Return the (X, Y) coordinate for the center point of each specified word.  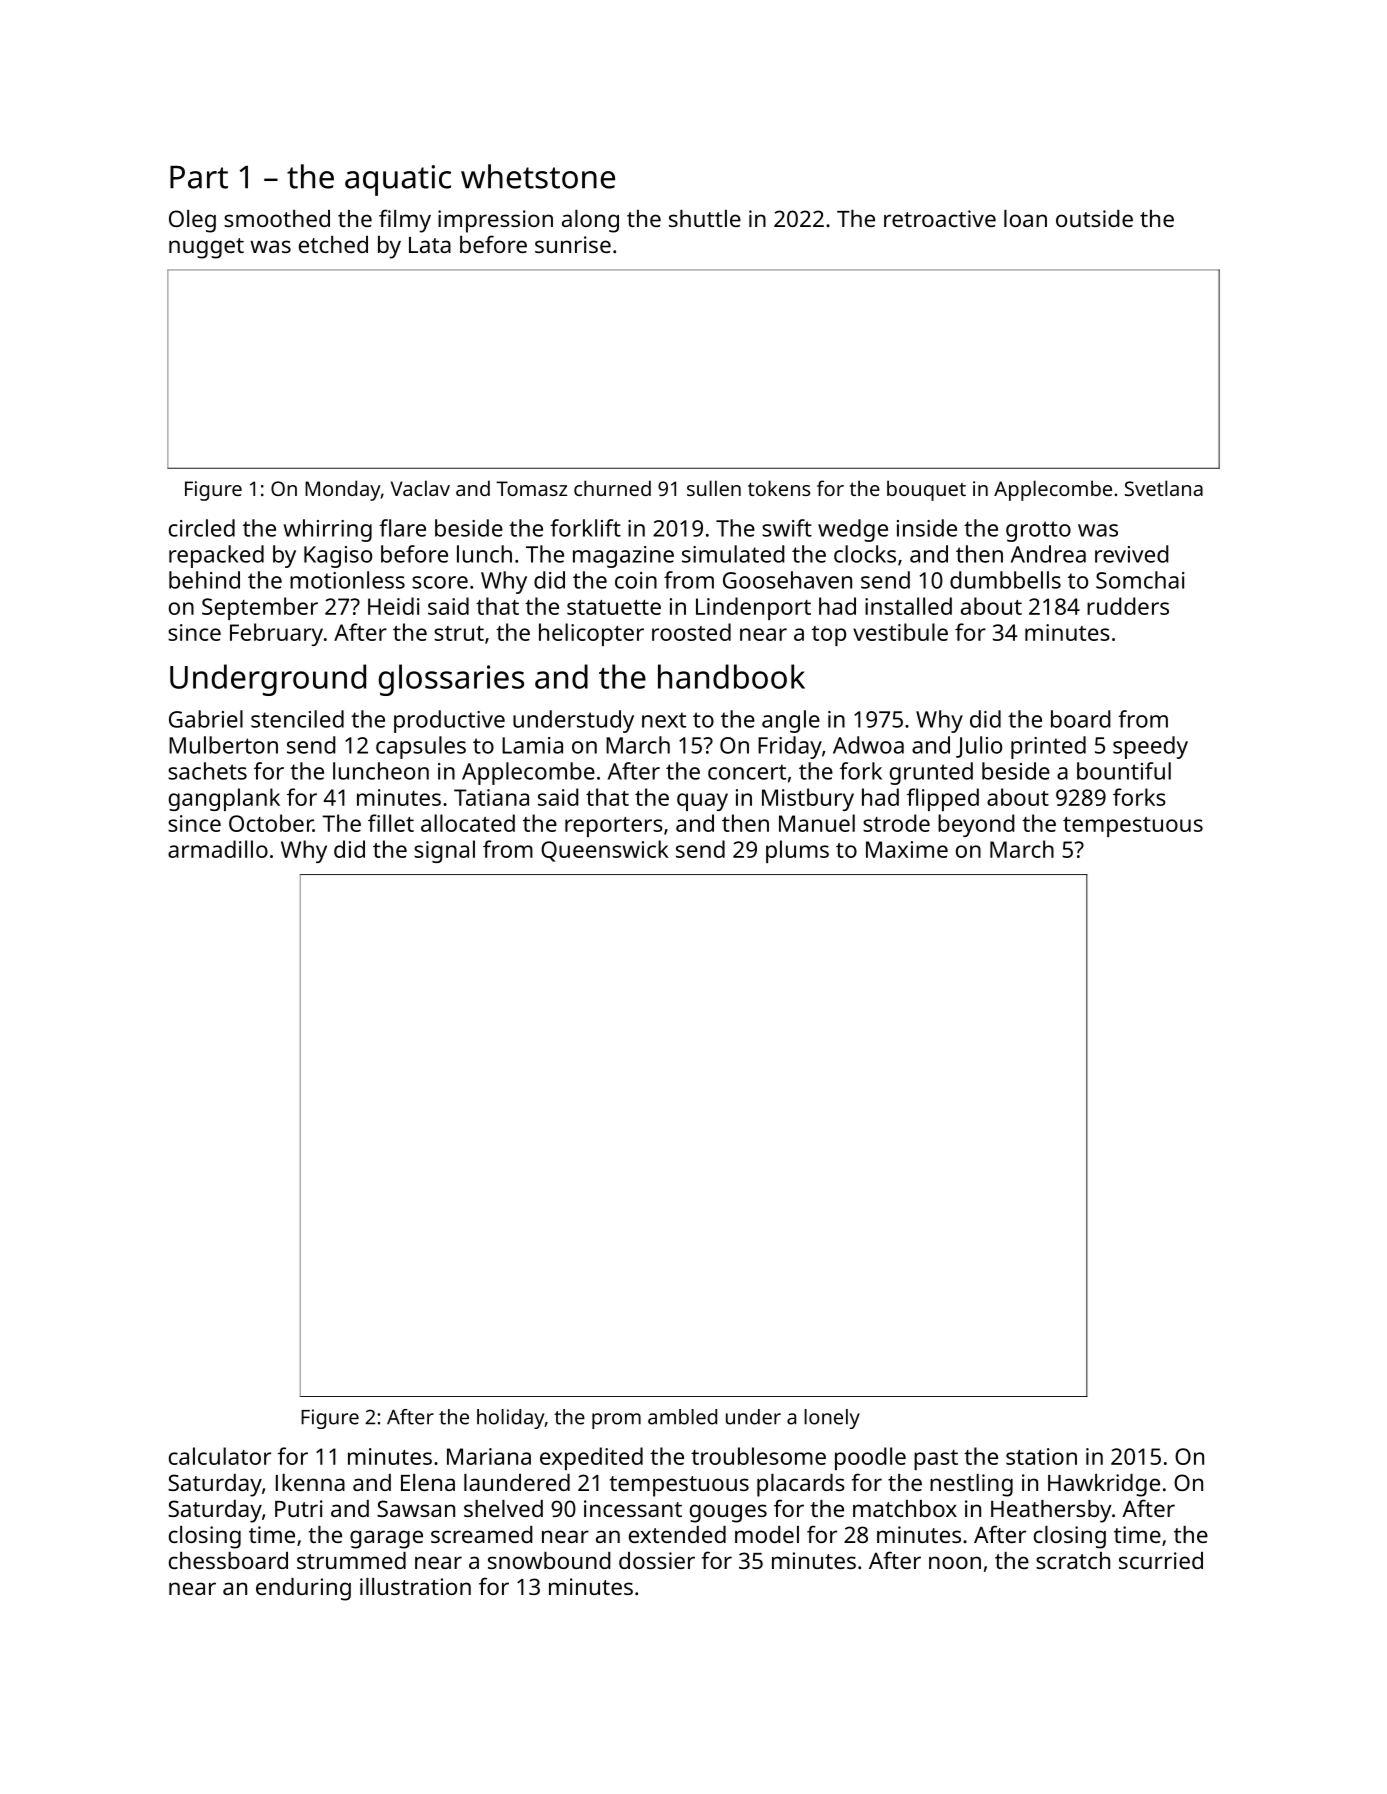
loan (1025, 218)
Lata (430, 245)
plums (797, 851)
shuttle (705, 218)
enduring (303, 1589)
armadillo (218, 849)
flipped (943, 799)
